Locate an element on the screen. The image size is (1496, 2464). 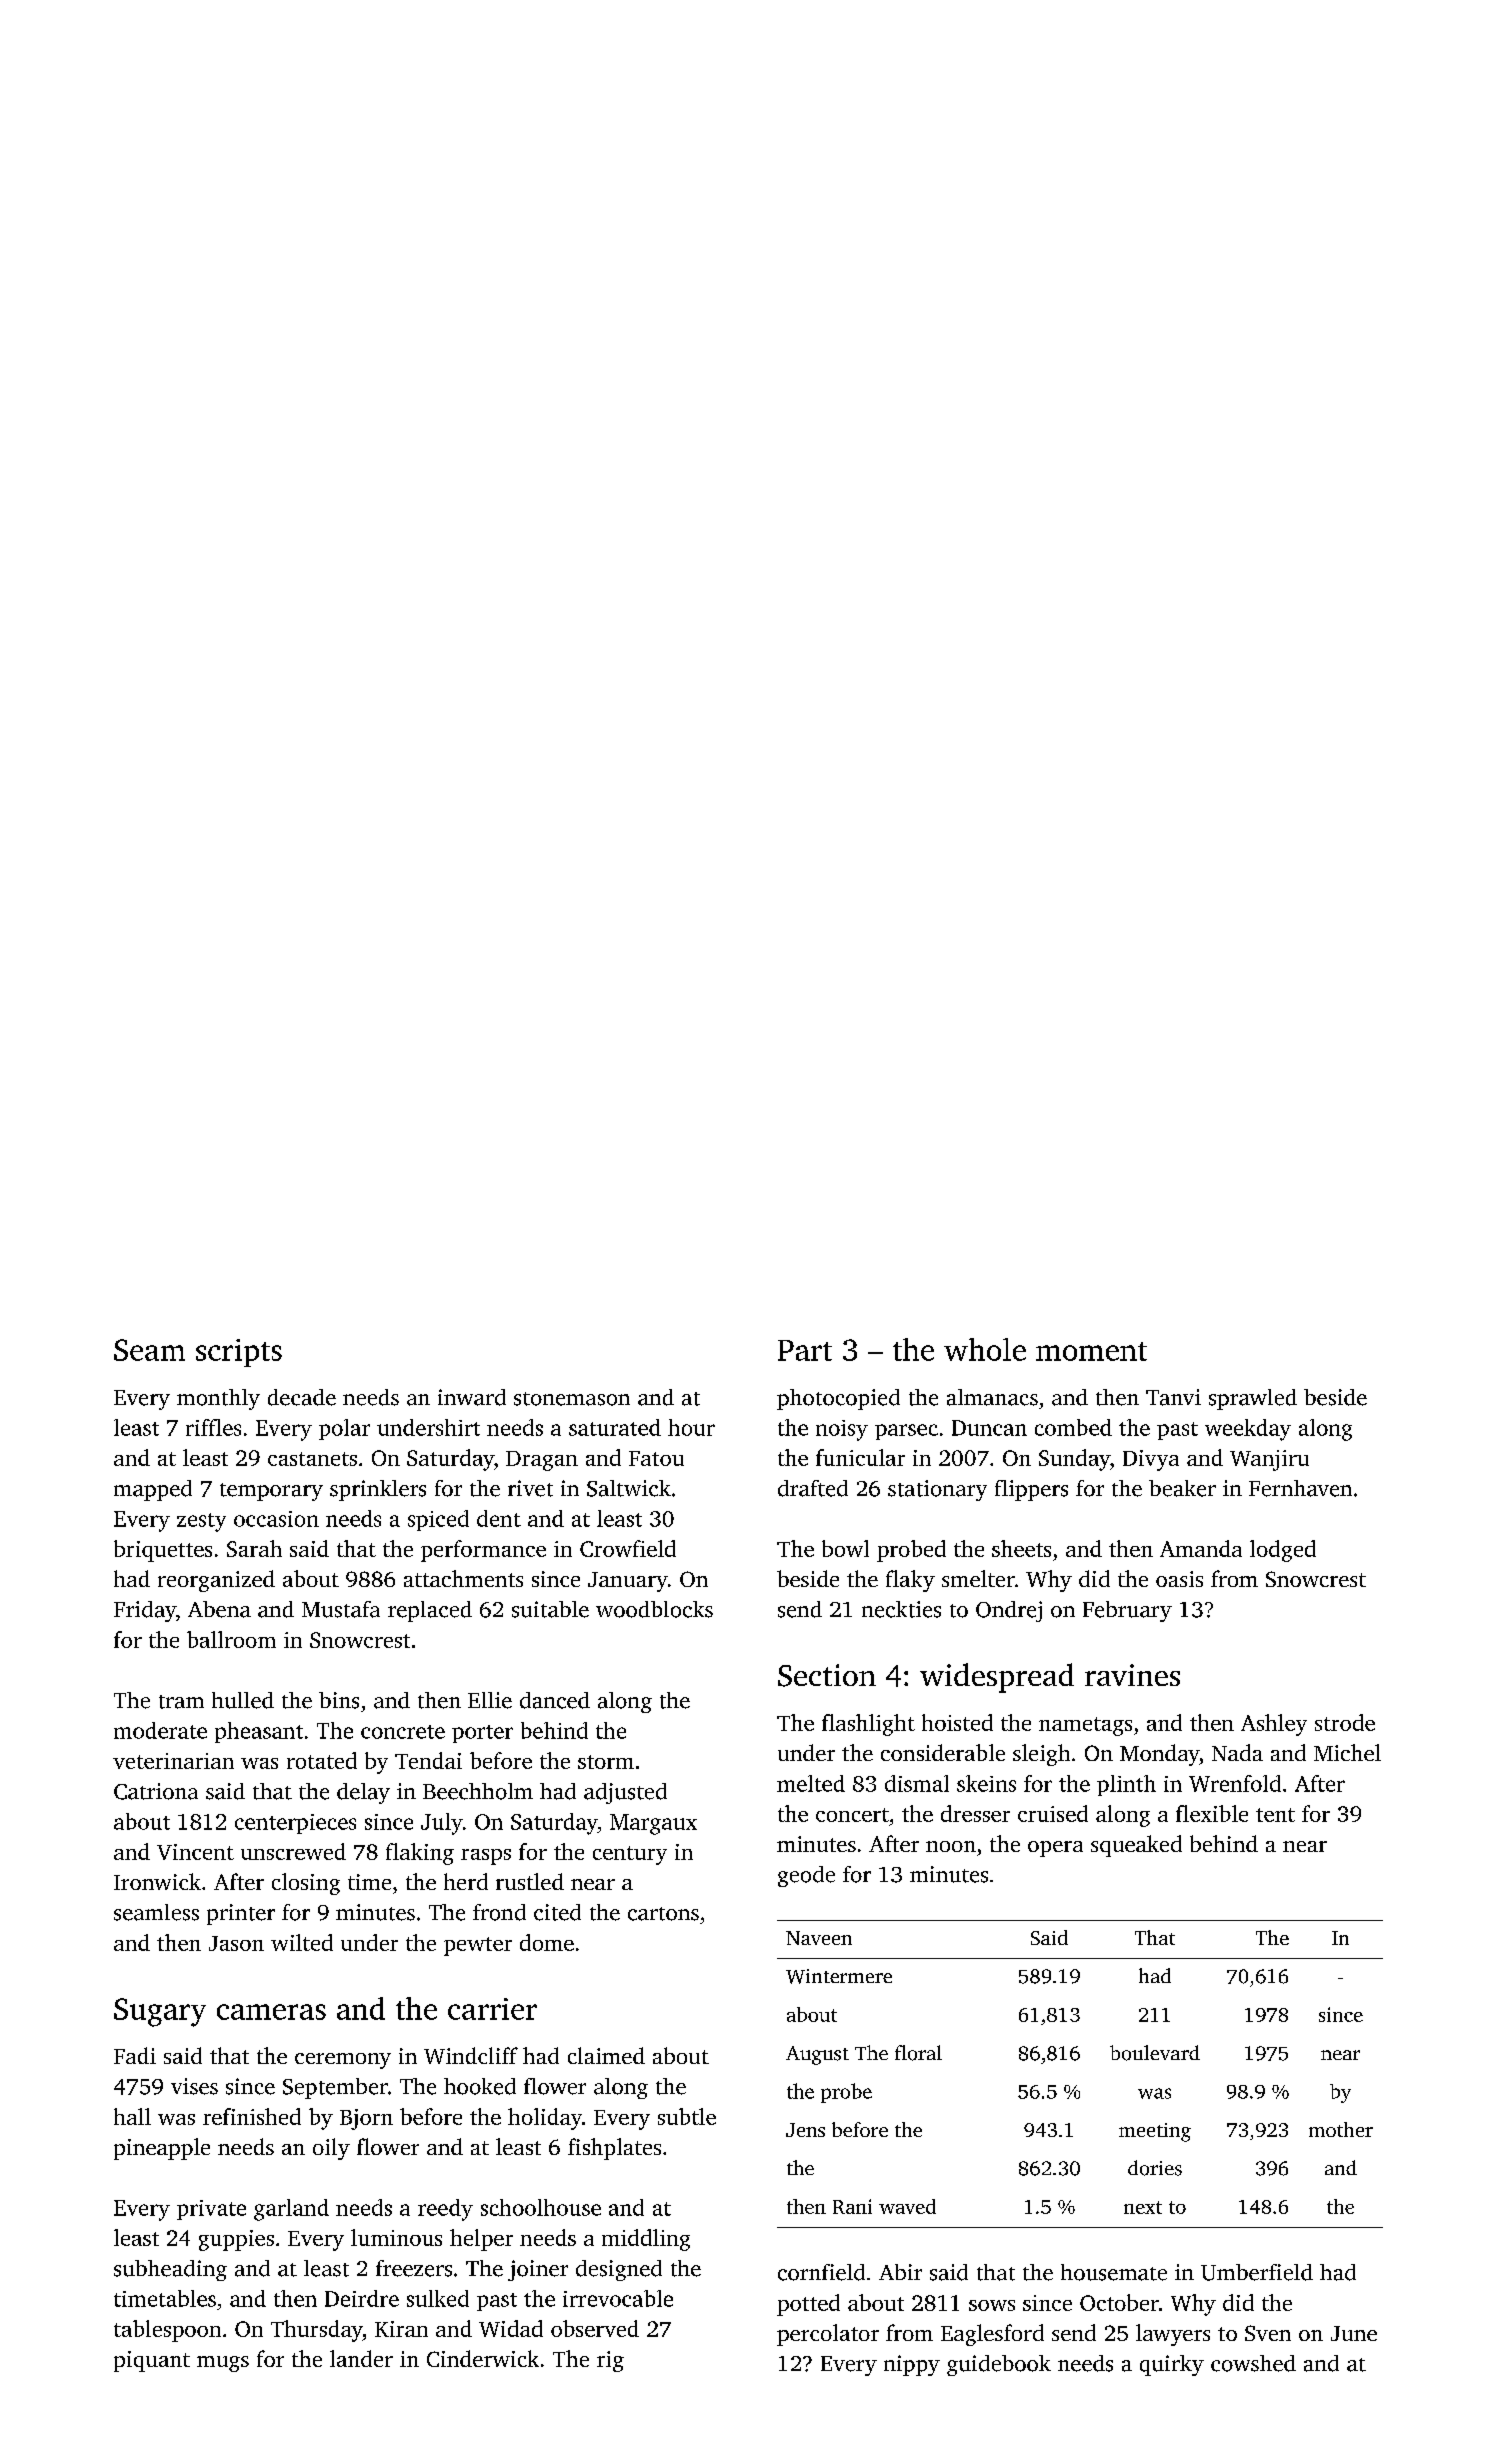
boulevard is located at coordinates (1155, 2053).
